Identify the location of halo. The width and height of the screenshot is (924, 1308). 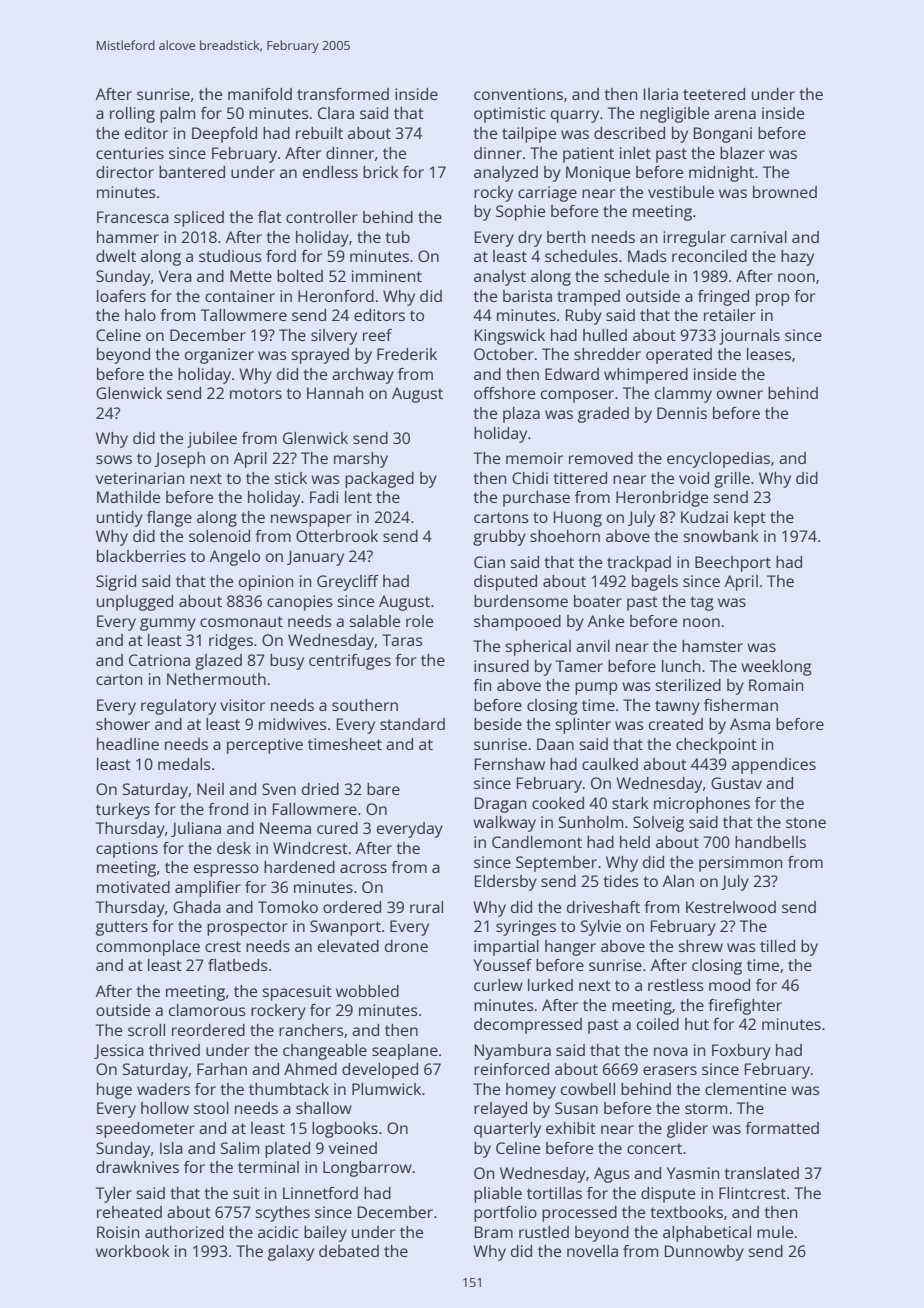
(140, 315).
